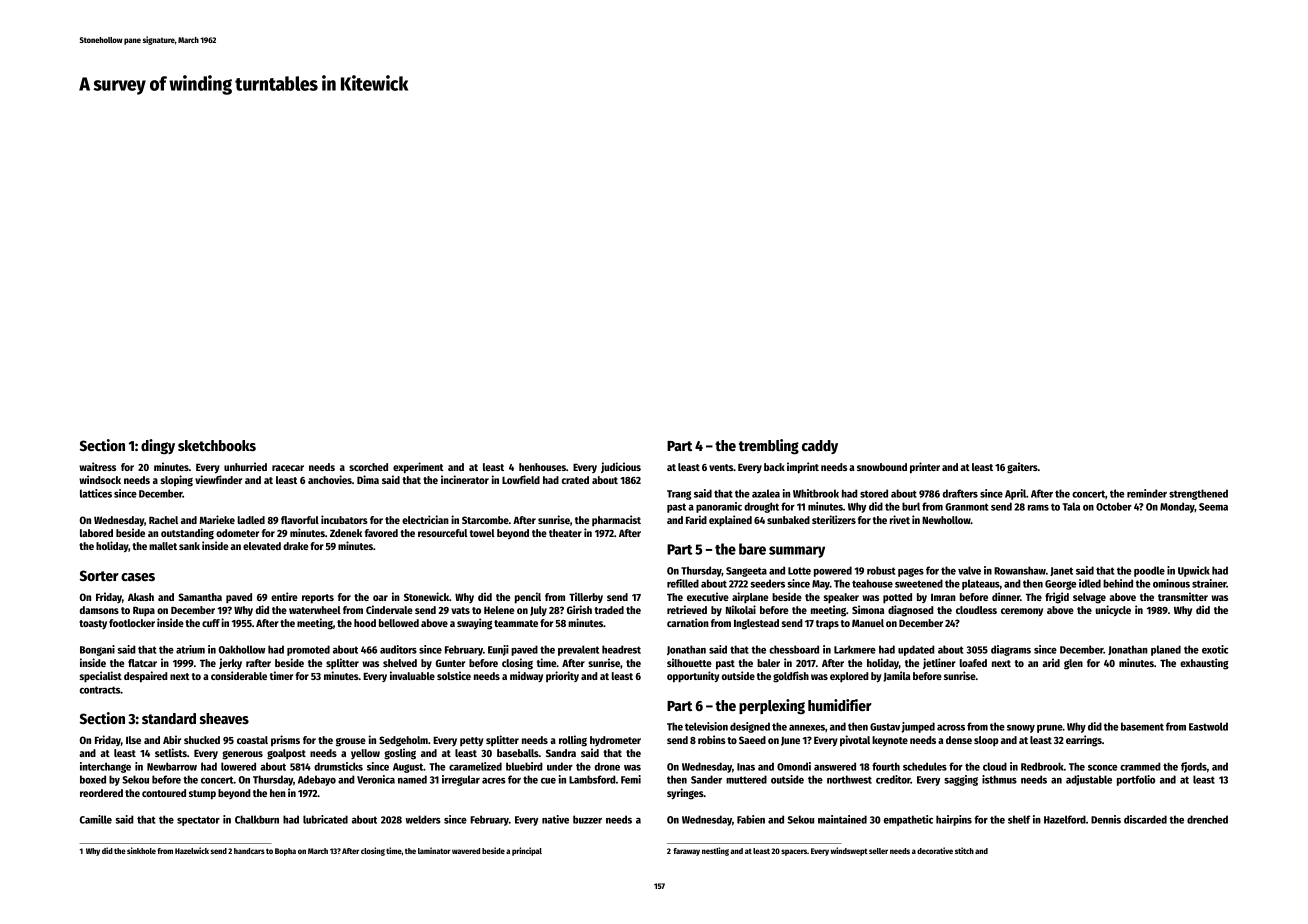 This image has height=924, width=1308. Describe the element at coordinates (679, 495) in the image. I see `Trang` at that location.
